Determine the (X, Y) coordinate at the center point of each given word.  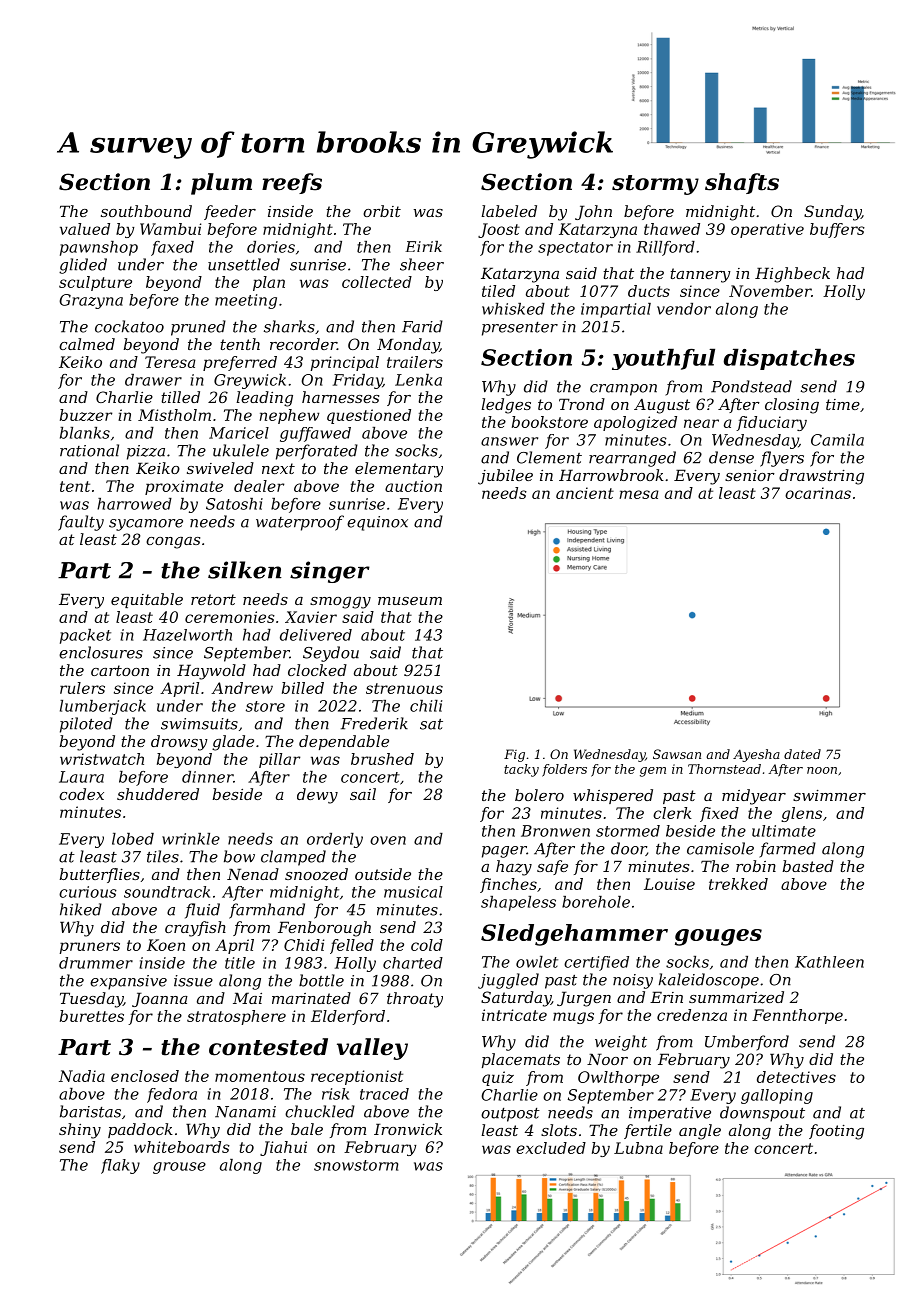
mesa (639, 494)
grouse (179, 1168)
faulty (81, 523)
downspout (762, 1114)
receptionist (357, 1077)
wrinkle (191, 839)
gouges (718, 937)
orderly (335, 840)
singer (330, 572)
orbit (382, 211)
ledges (506, 406)
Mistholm (174, 415)
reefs (292, 183)
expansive (128, 982)
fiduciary (771, 423)
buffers (837, 230)
